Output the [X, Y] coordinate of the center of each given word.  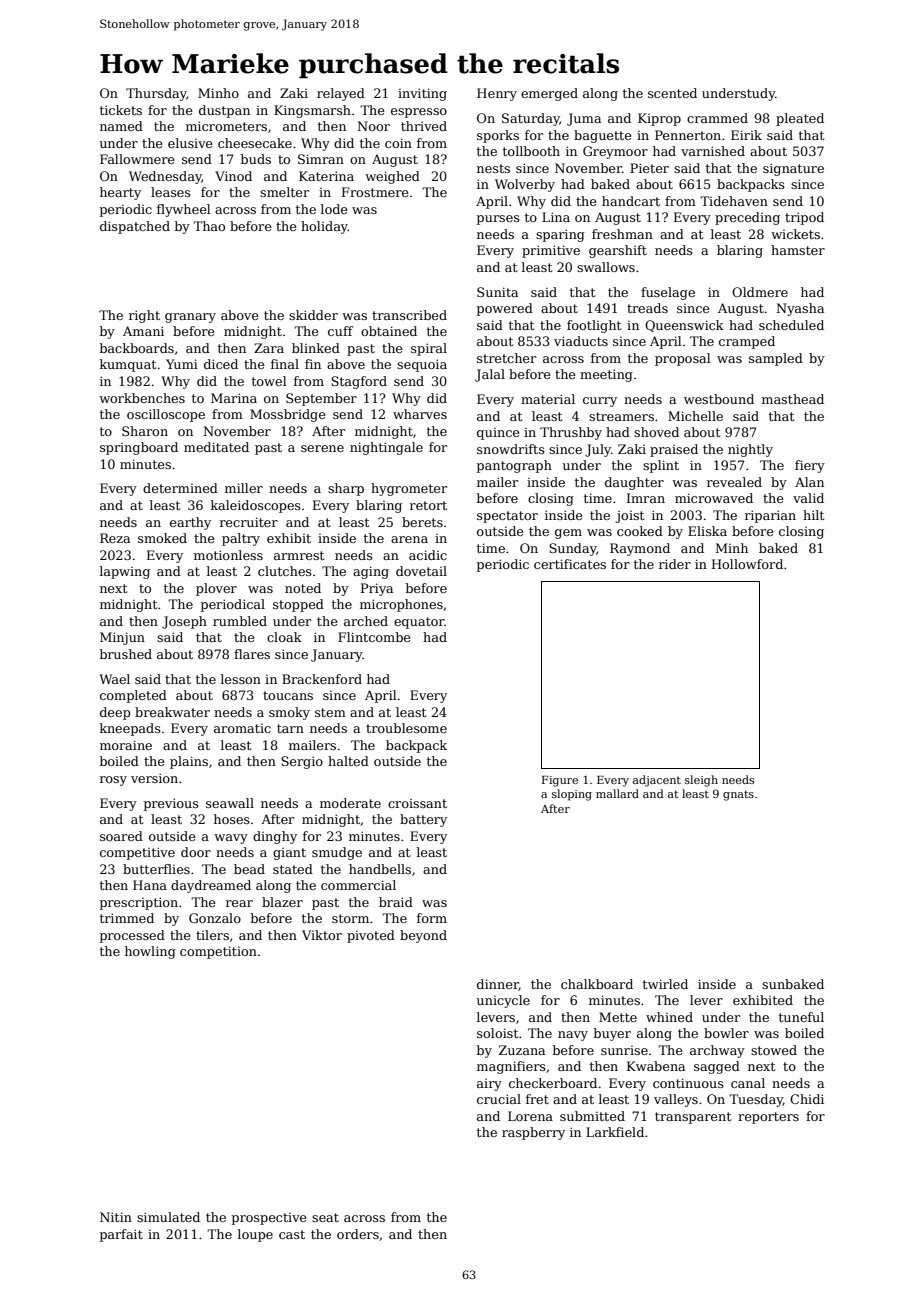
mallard [617, 793]
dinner [498, 985]
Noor [373, 126]
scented [672, 93]
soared [121, 836]
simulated [168, 1217]
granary [190, 318]
